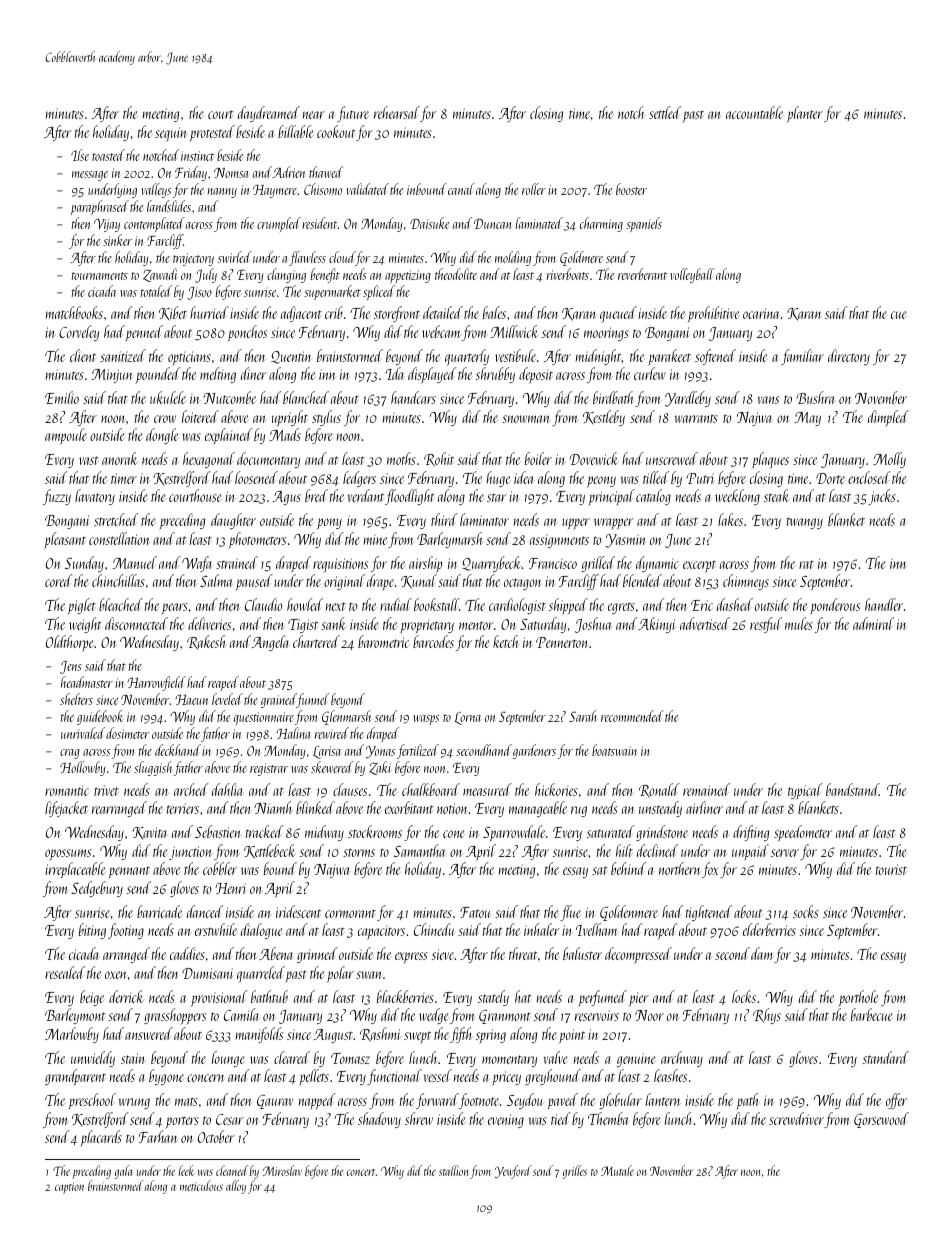  I want to click on spaniels, so click(644, 224).
